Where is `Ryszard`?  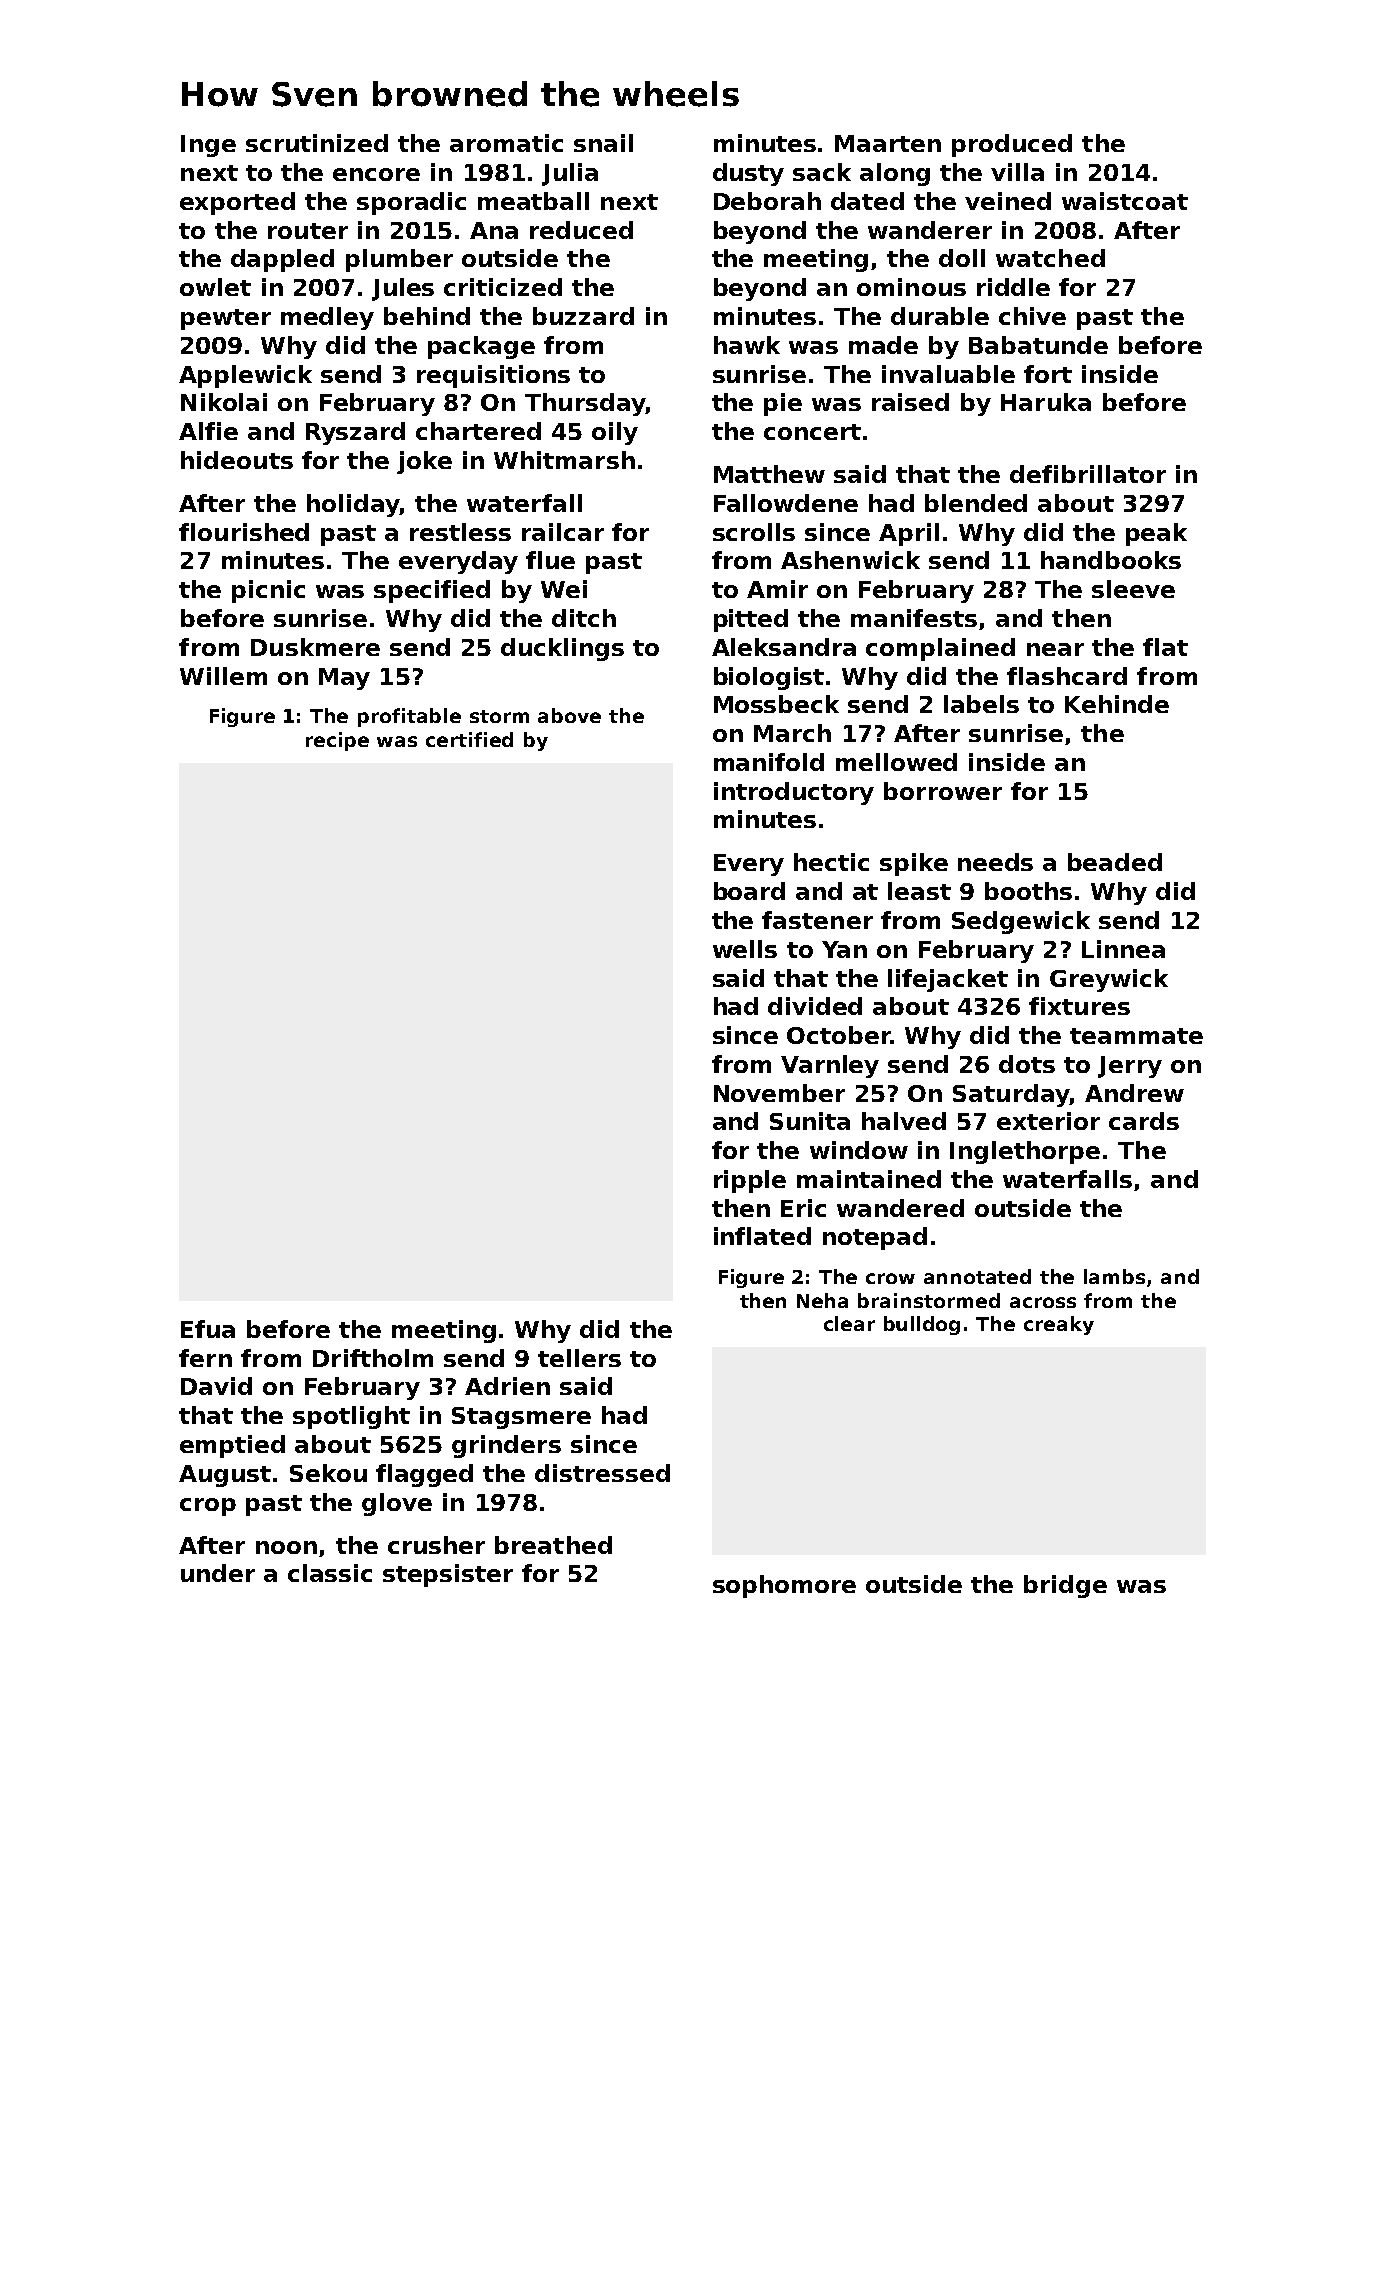 Ryszard is located at coordinates (355, 433).
